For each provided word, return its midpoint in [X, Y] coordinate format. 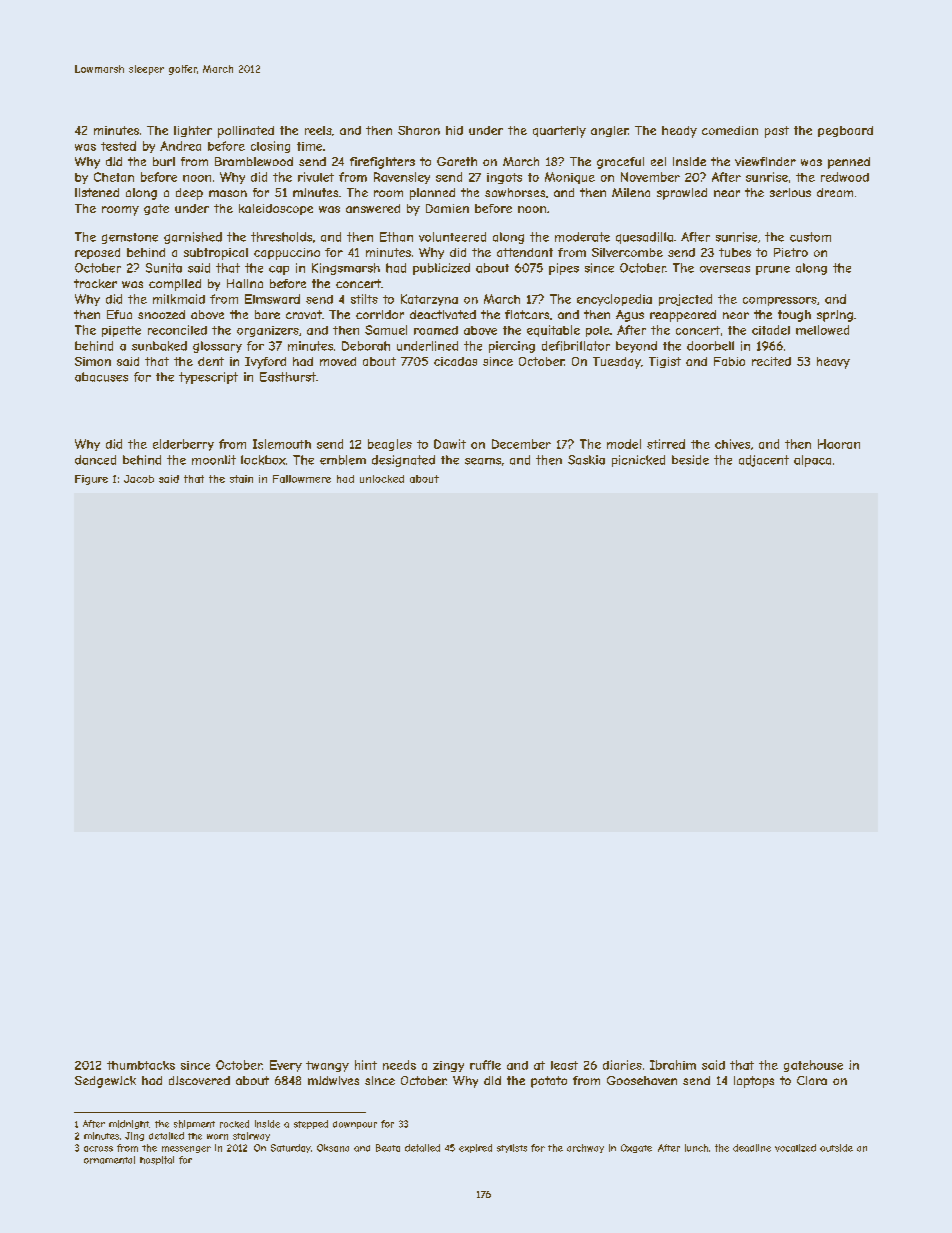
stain [241, 479]
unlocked [382, 479]
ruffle [485, 1065]
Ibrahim [673, 1065]
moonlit [214, 460]
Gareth [457, 161]
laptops [754, 1082]
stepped [311, 1124]
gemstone [130, 238]
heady [679, 132]
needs [399, 1065]
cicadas [455, 361]
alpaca [812, 461]
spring [835, 316]
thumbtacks [141, 1065]
